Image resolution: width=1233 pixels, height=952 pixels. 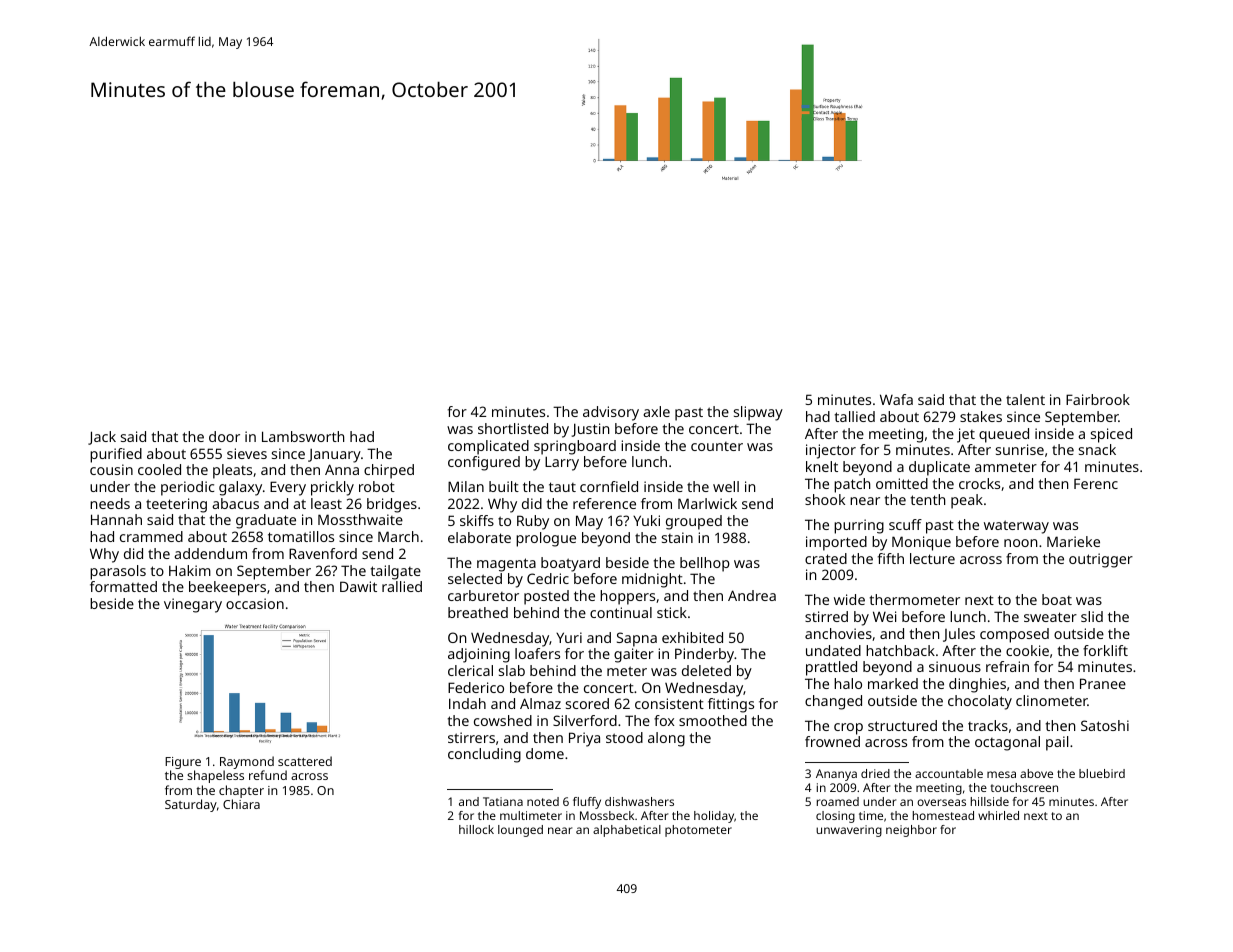 I want to click on Jack, so click(x=102, y=438).
